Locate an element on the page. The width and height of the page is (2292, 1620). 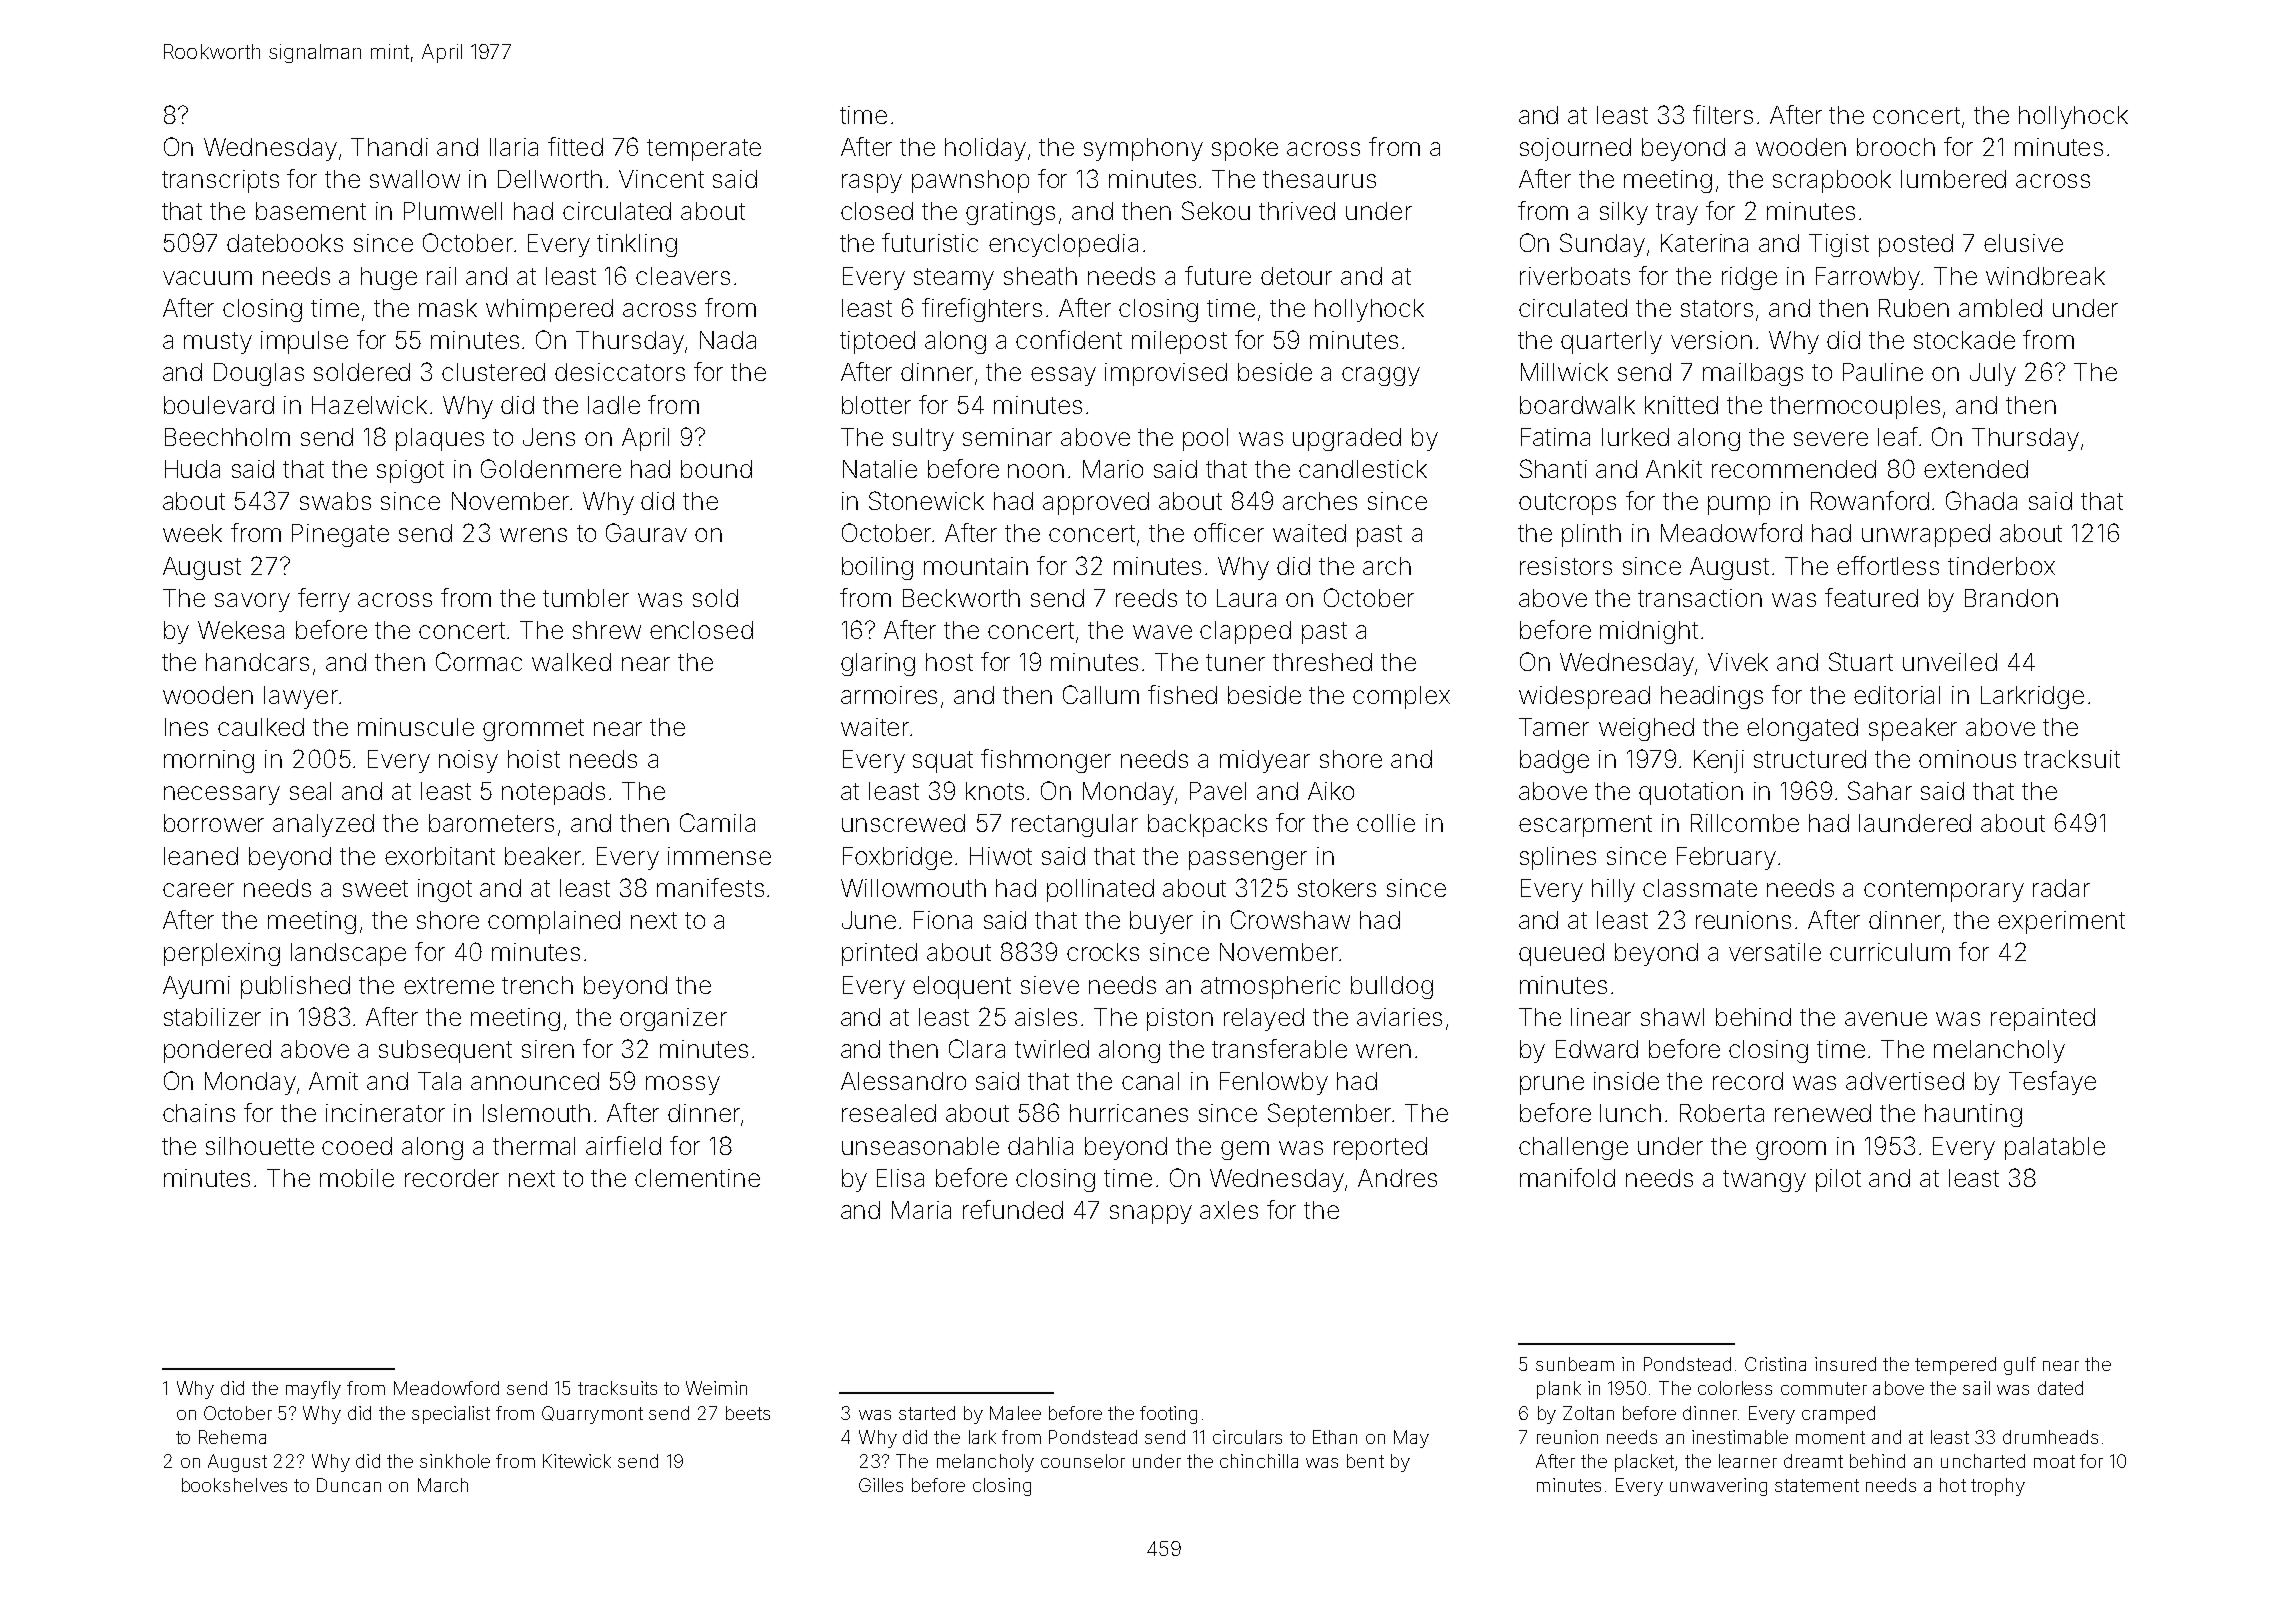
Thandi is located at coordinates (389, 147).
